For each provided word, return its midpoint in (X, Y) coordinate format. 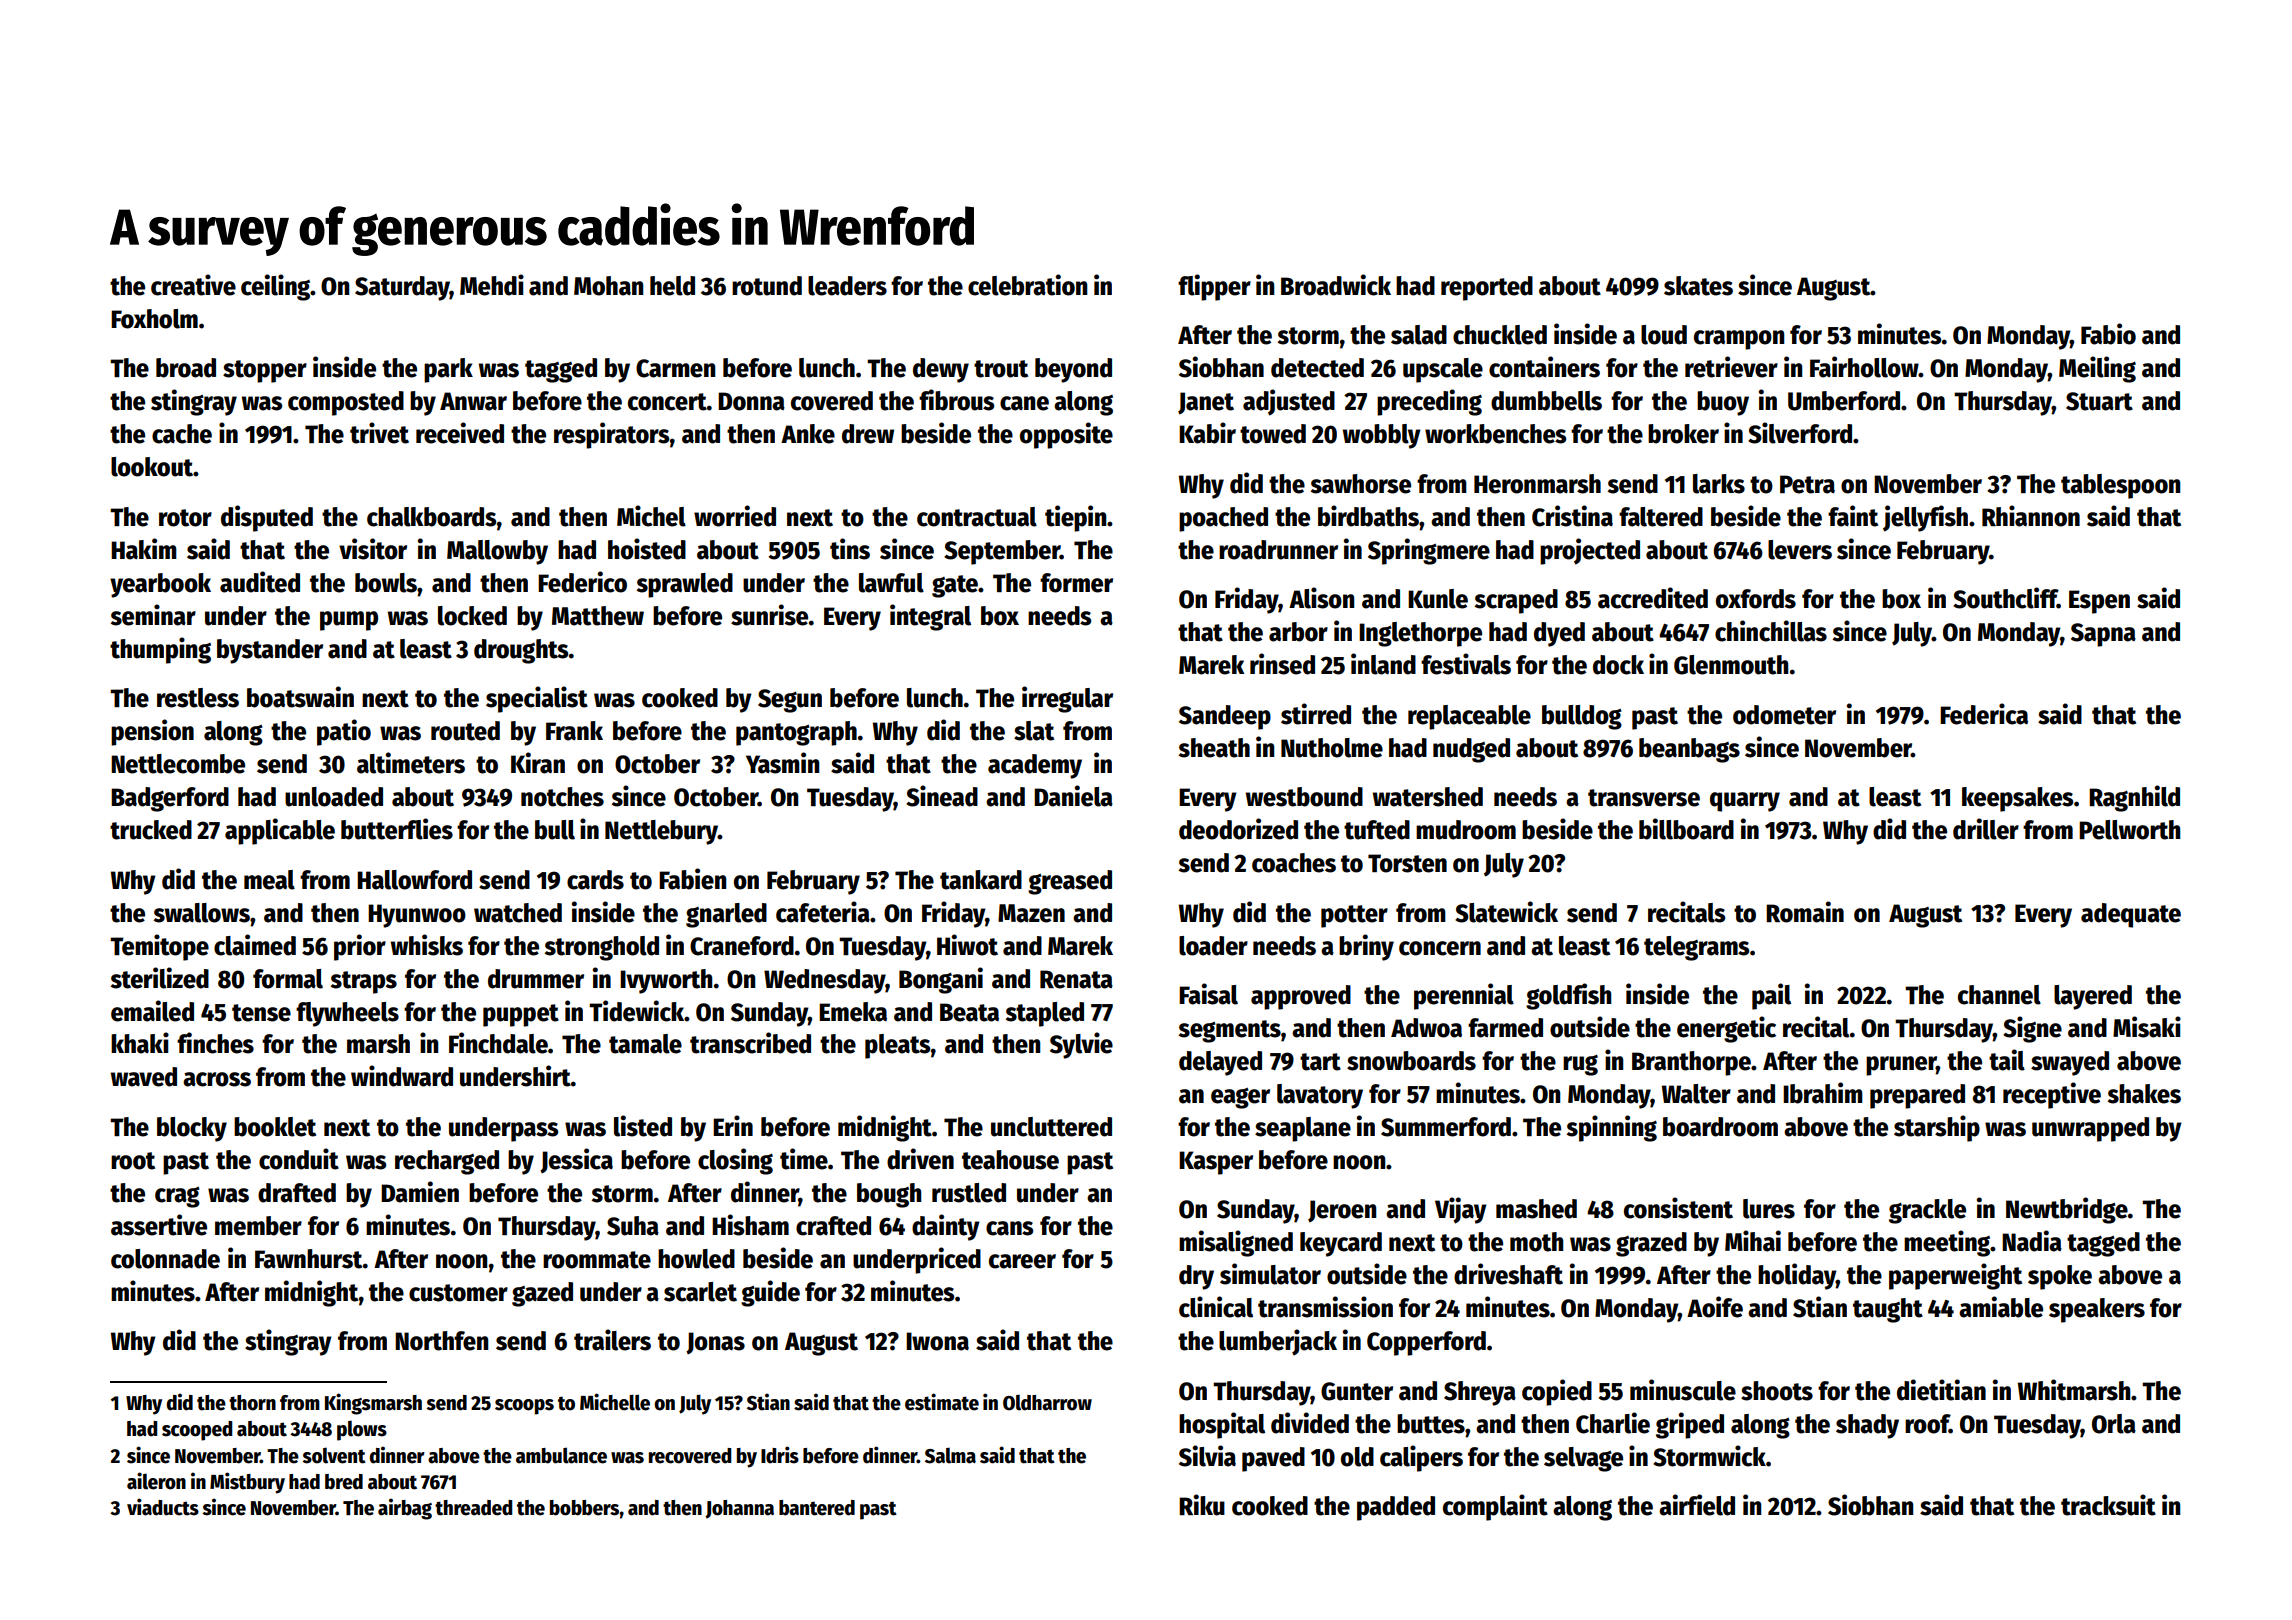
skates (1698, 286)
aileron (156, 1481)
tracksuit (2108, 1505)
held (672, 286)
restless (198, 698)
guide (770, 1293)
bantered (817, 1508)
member (258, 1226)
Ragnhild (2134, 798)
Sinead (942, 796)
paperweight (1955, 1276)
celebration (1027, 285)
